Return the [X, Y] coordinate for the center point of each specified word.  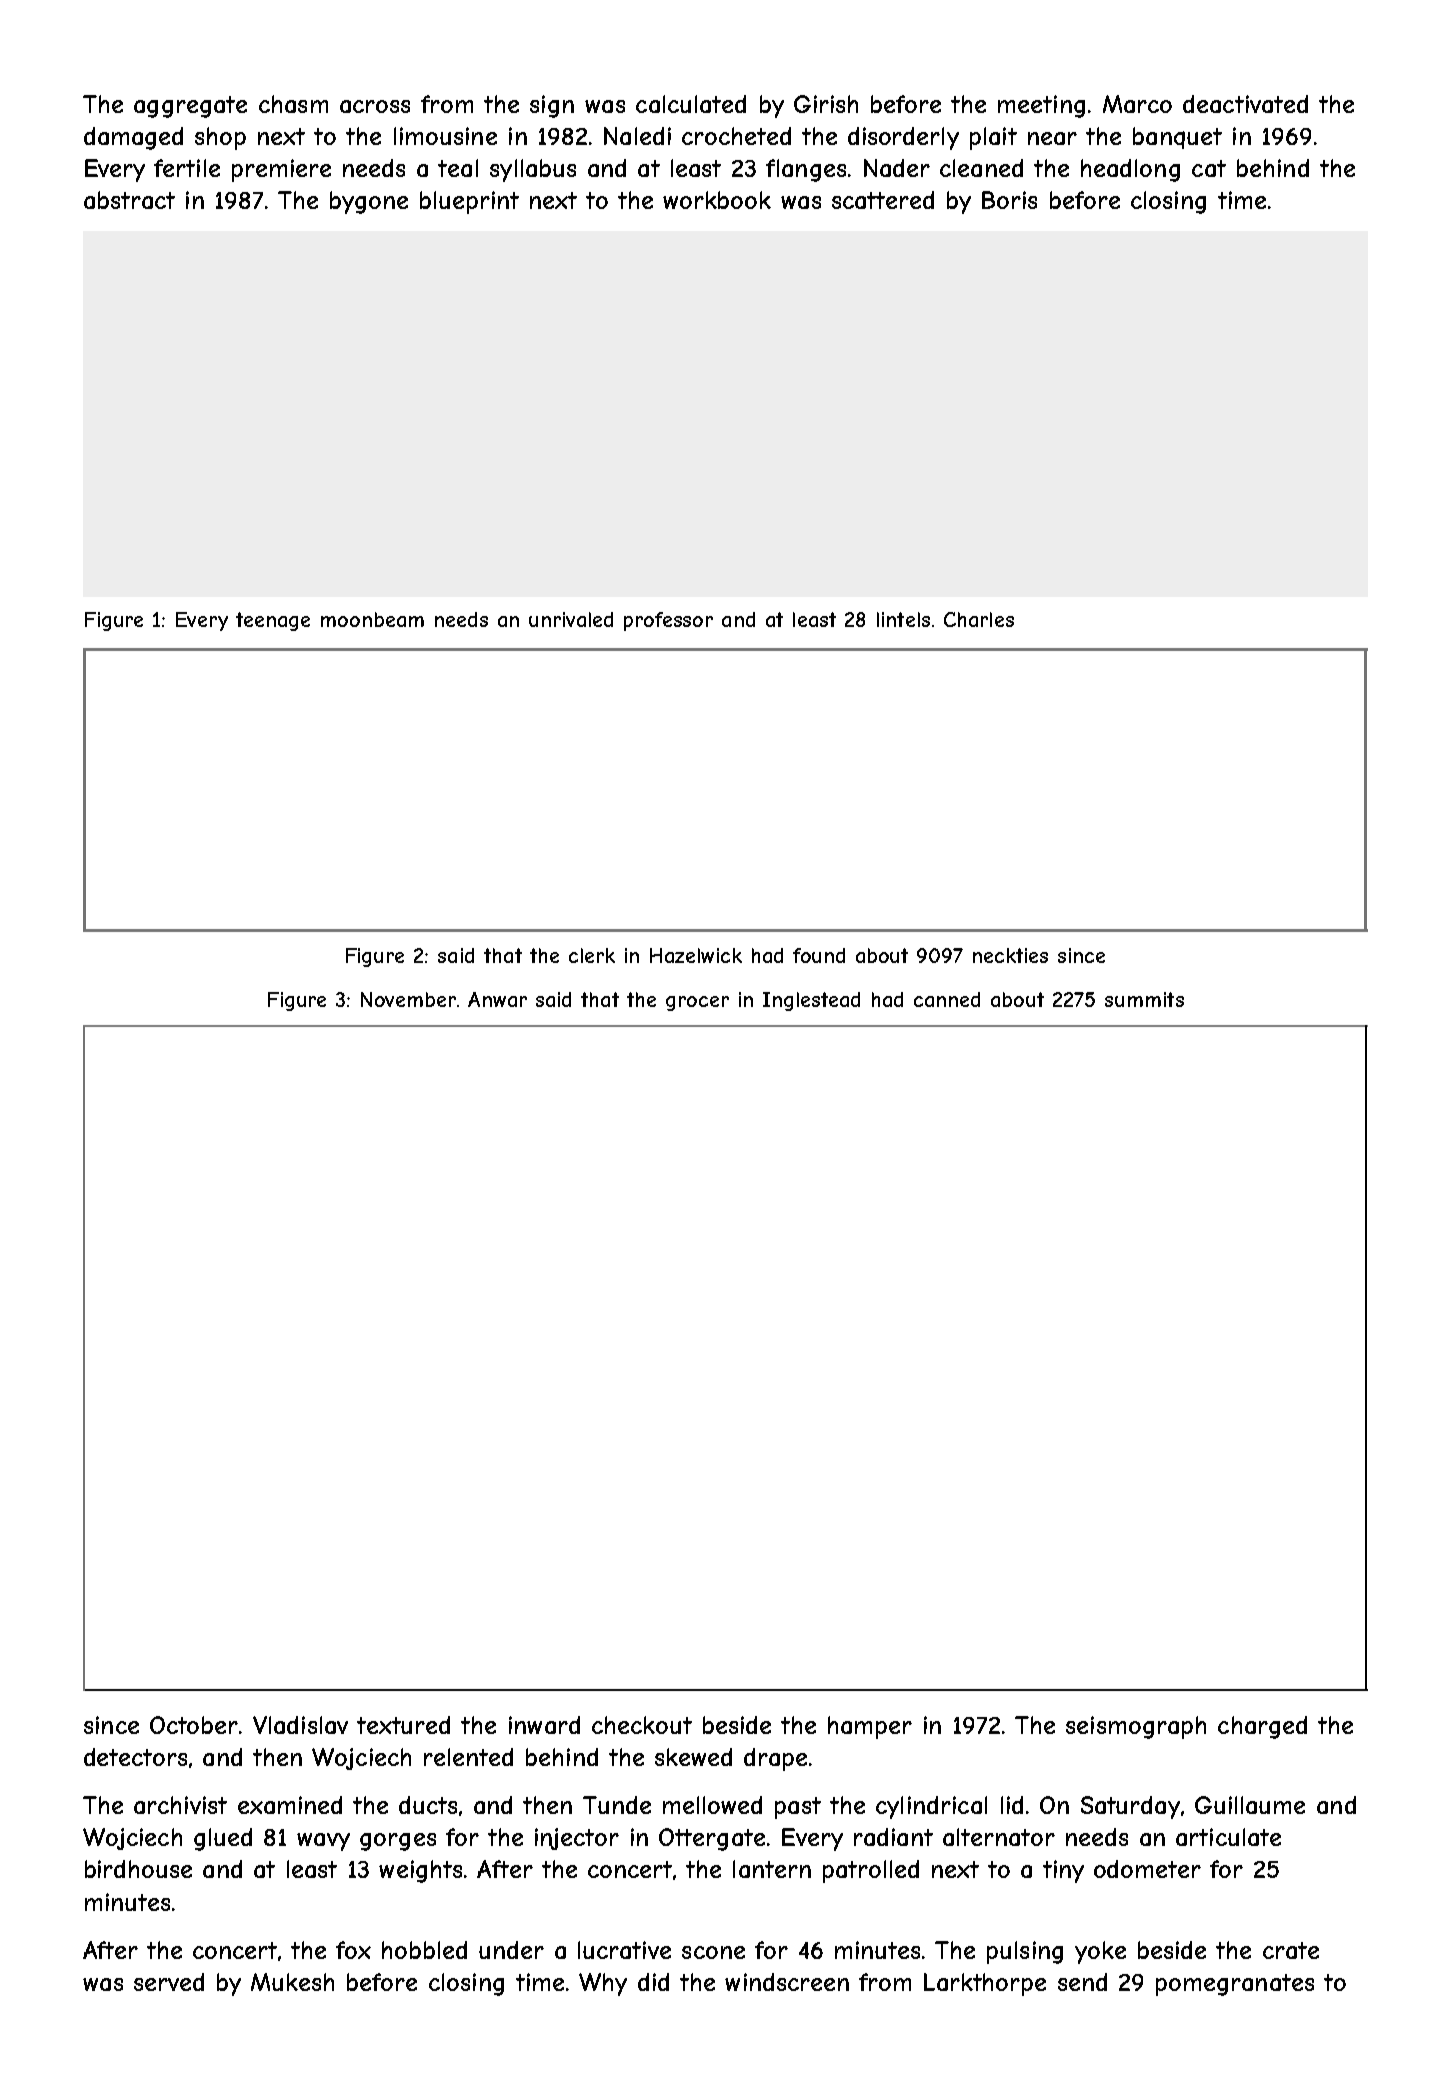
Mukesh [292, 1982]
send [1082, 1982]
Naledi [637, 136]
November [408, 999]
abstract [129, 200]
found [819, 955]
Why [603, 1984]
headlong [1130, 170]
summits [1144, 999]
